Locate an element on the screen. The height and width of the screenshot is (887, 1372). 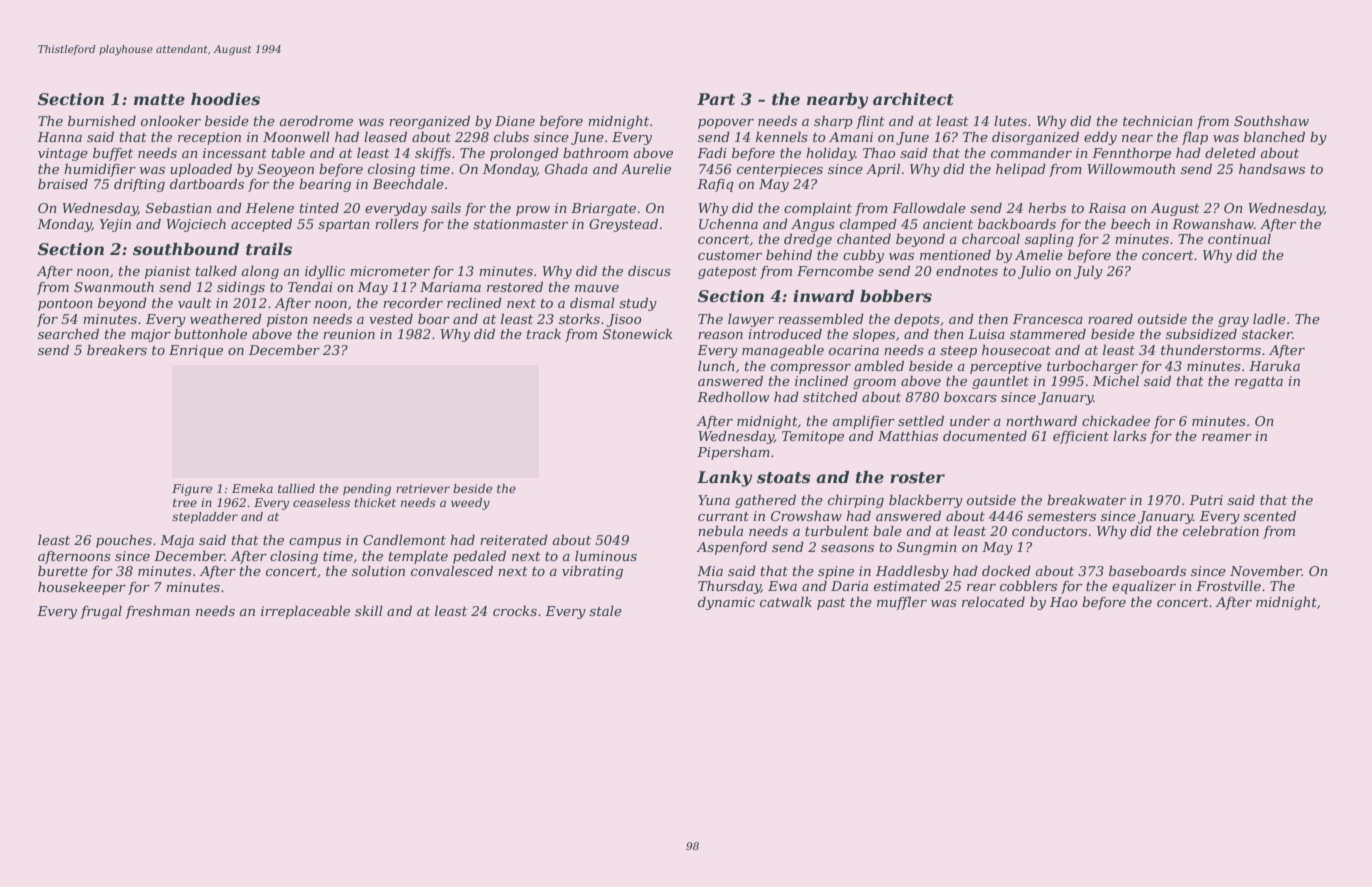
Enrique is located at coordinates (196, 351).
